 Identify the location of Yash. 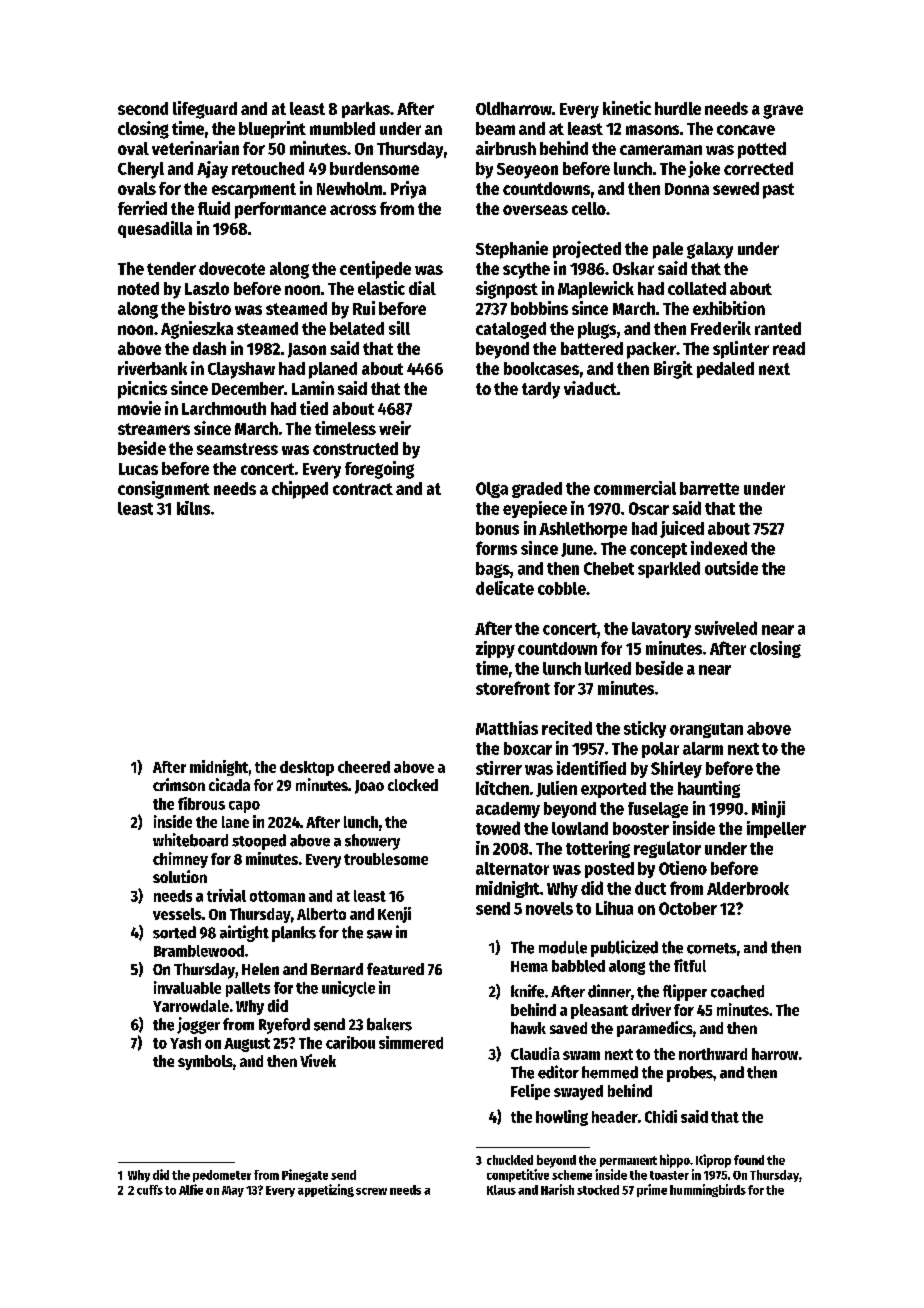
(185, 1043).
